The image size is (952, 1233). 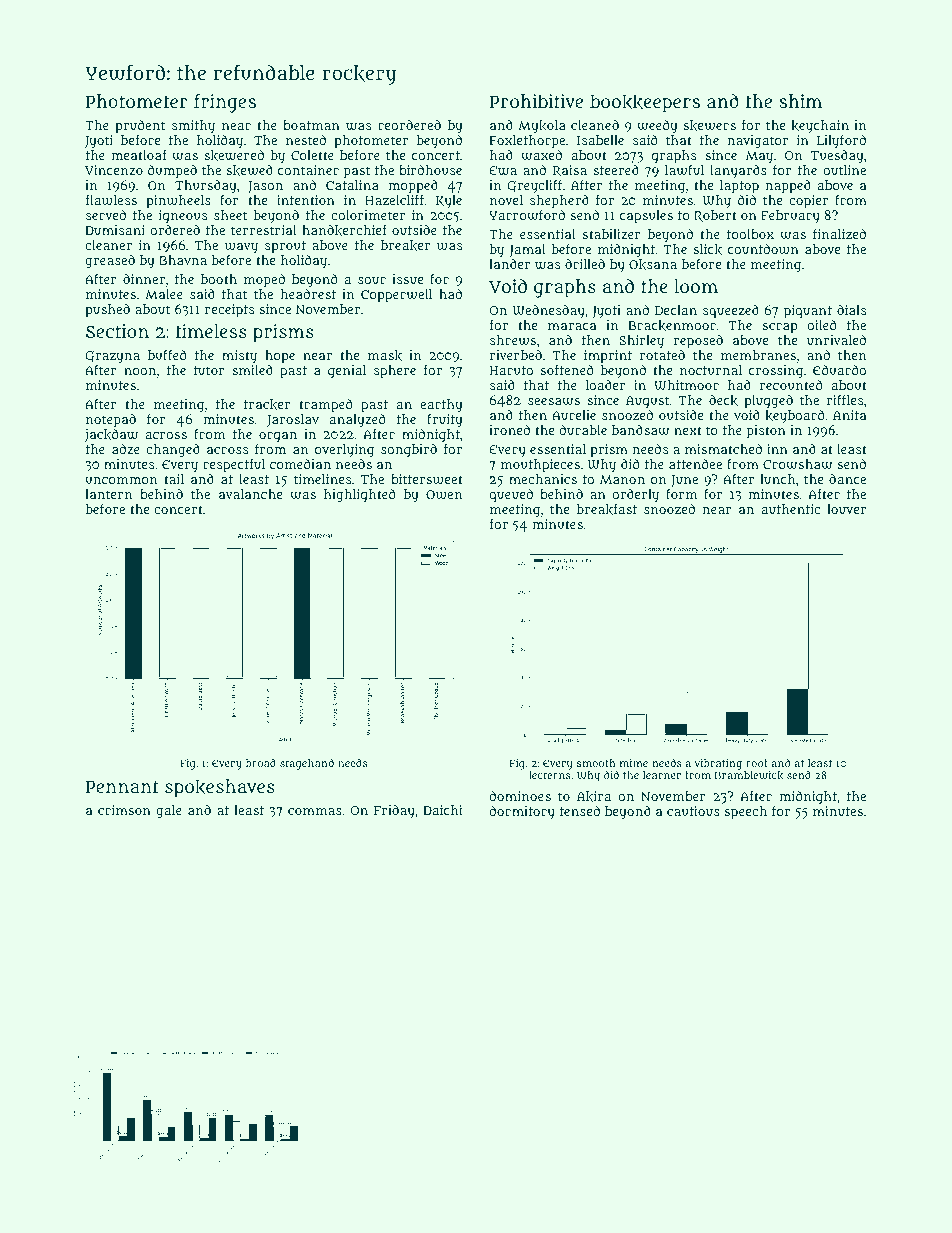 I want to click on Pennant, so click(x=122, y=787).
